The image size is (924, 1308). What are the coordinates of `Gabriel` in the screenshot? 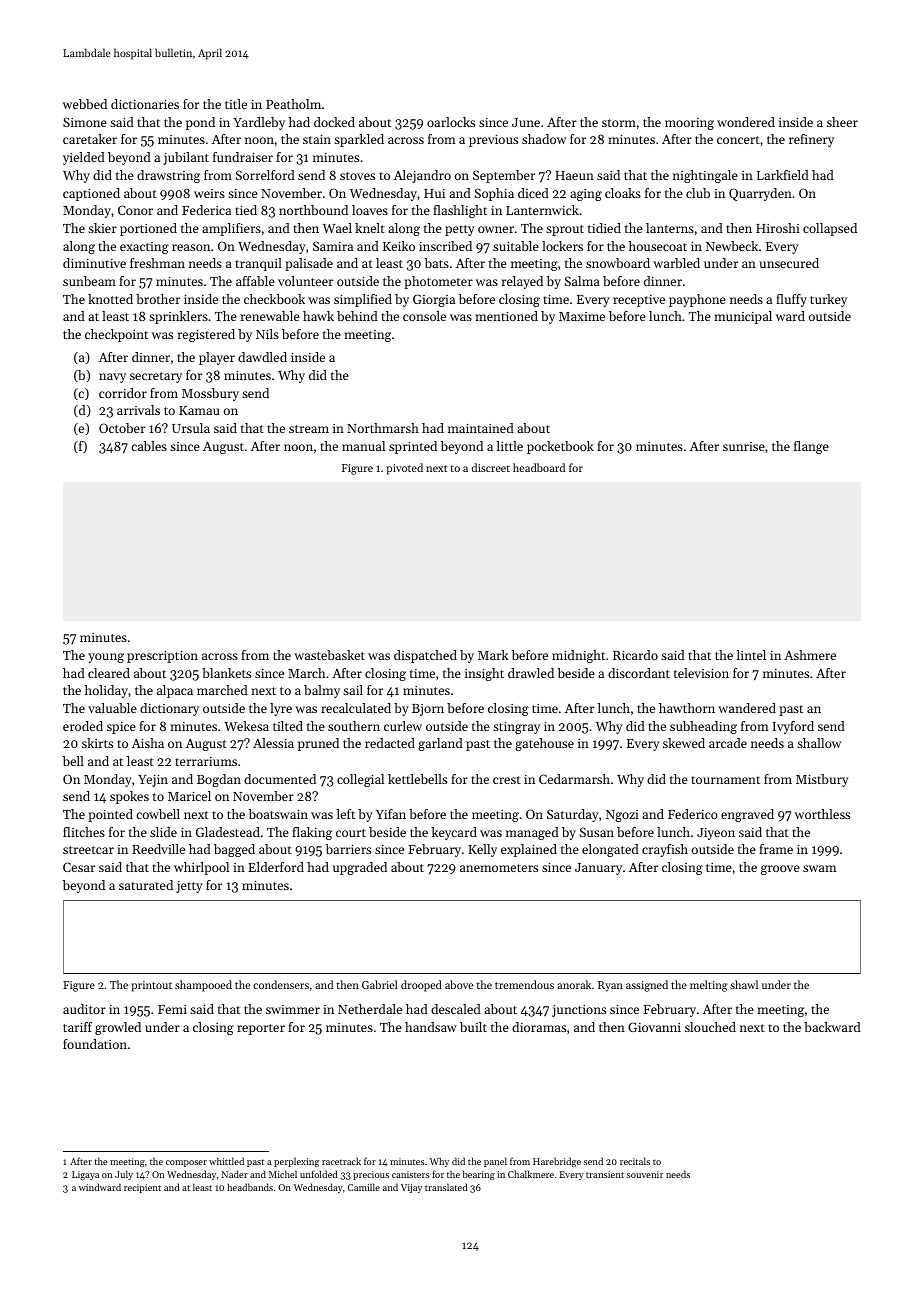 It's located at (380, 984).
